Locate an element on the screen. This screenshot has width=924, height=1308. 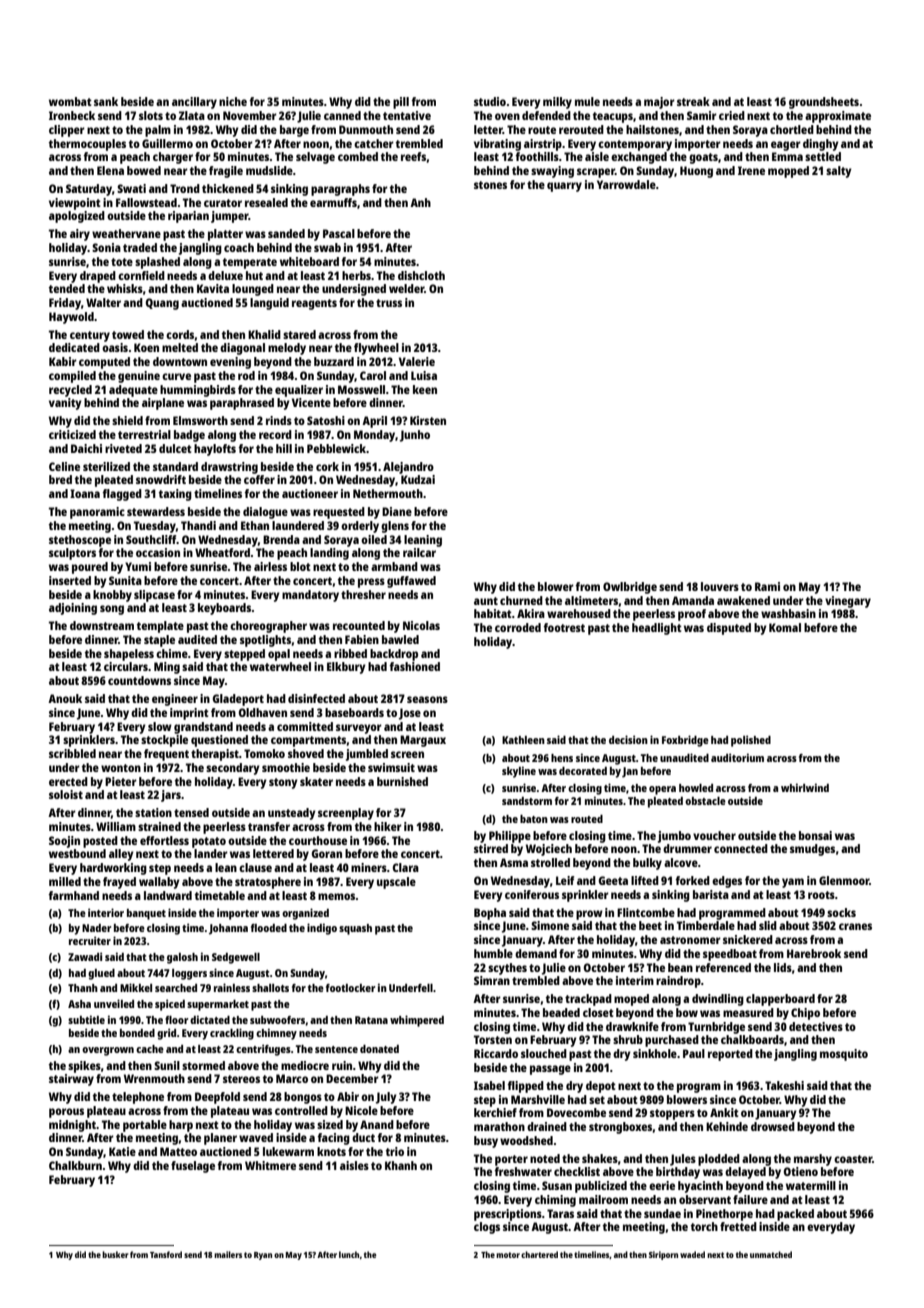
flywheel is located at coordinates (376, 349).
